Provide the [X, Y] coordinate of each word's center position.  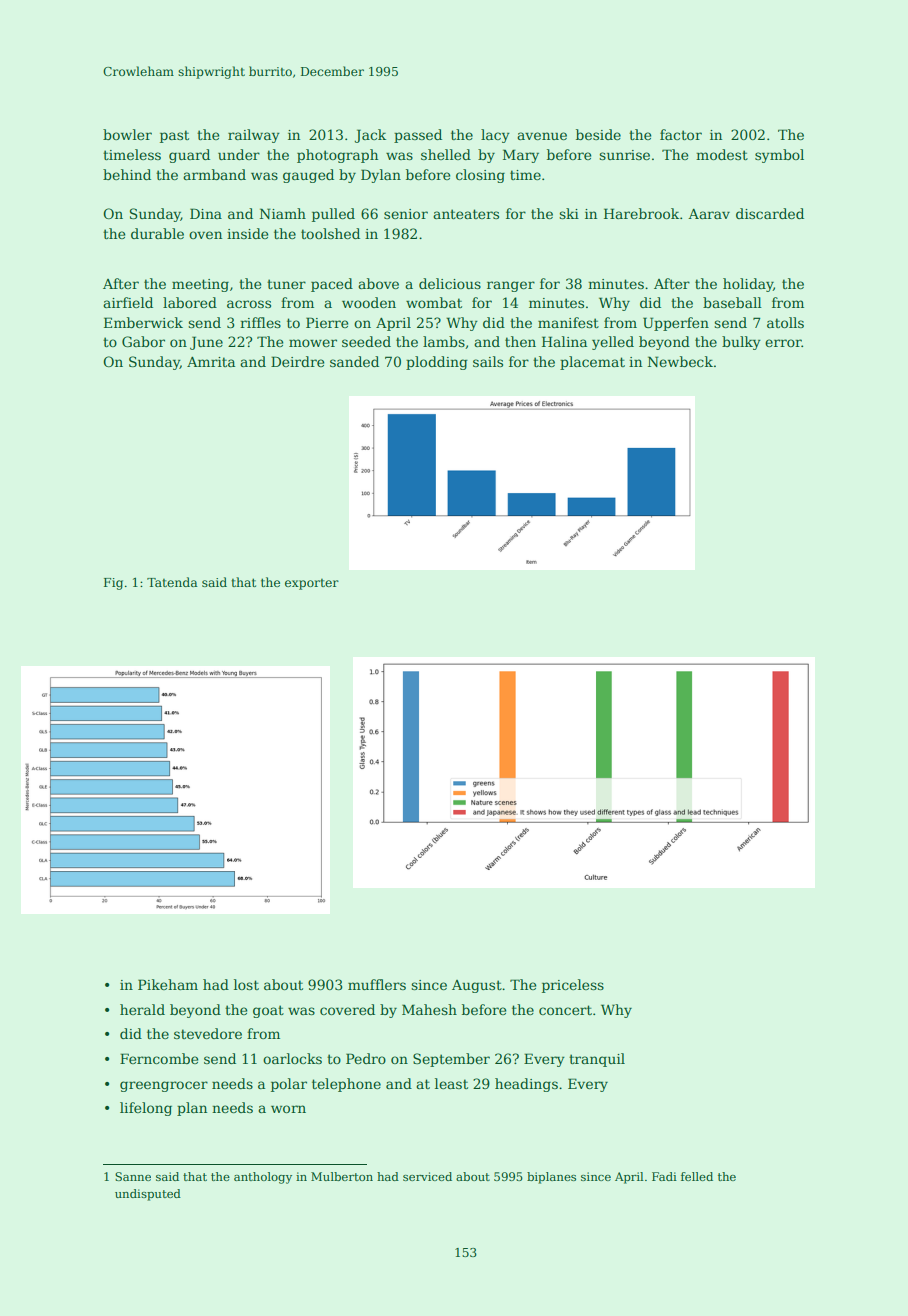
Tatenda [172, 582]
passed [418, 136]
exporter [312, 584]
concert [565, 1010]
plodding [437, 363]
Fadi [664, 1176]
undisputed [148, 1195]
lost [246, 984]
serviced [427, 1176]
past [174, 136]
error [783, 343]
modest [722, 154]
